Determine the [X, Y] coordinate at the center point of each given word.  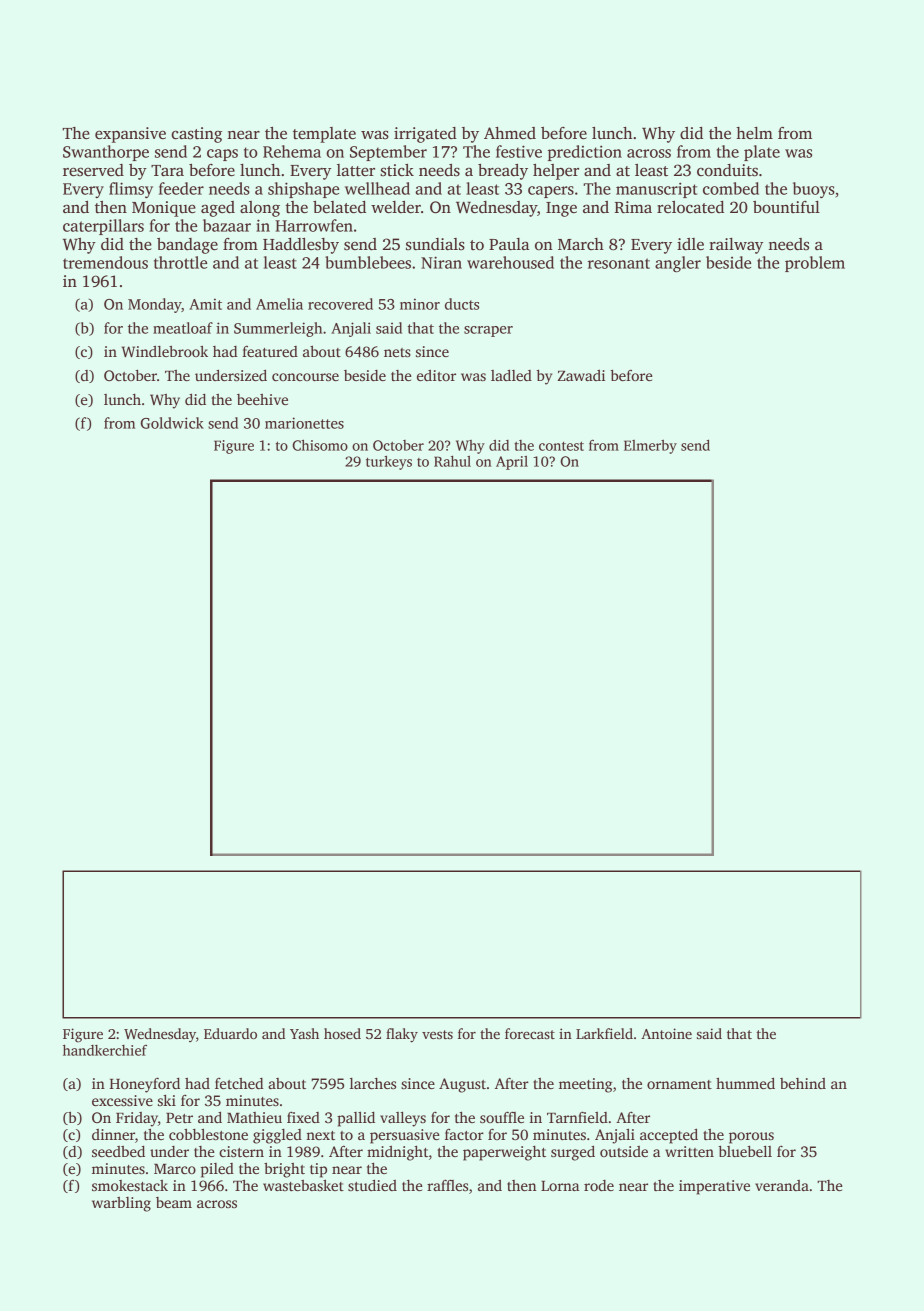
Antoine [666, 1033]
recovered [340, 304]
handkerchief [105, 1050]
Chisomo [320, 445]
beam [174, 1202]
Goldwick [172, 423]
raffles [447, 1185]
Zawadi [581, 375]
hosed [342, 1033]
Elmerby [650, 447]
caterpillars [103, 227]
